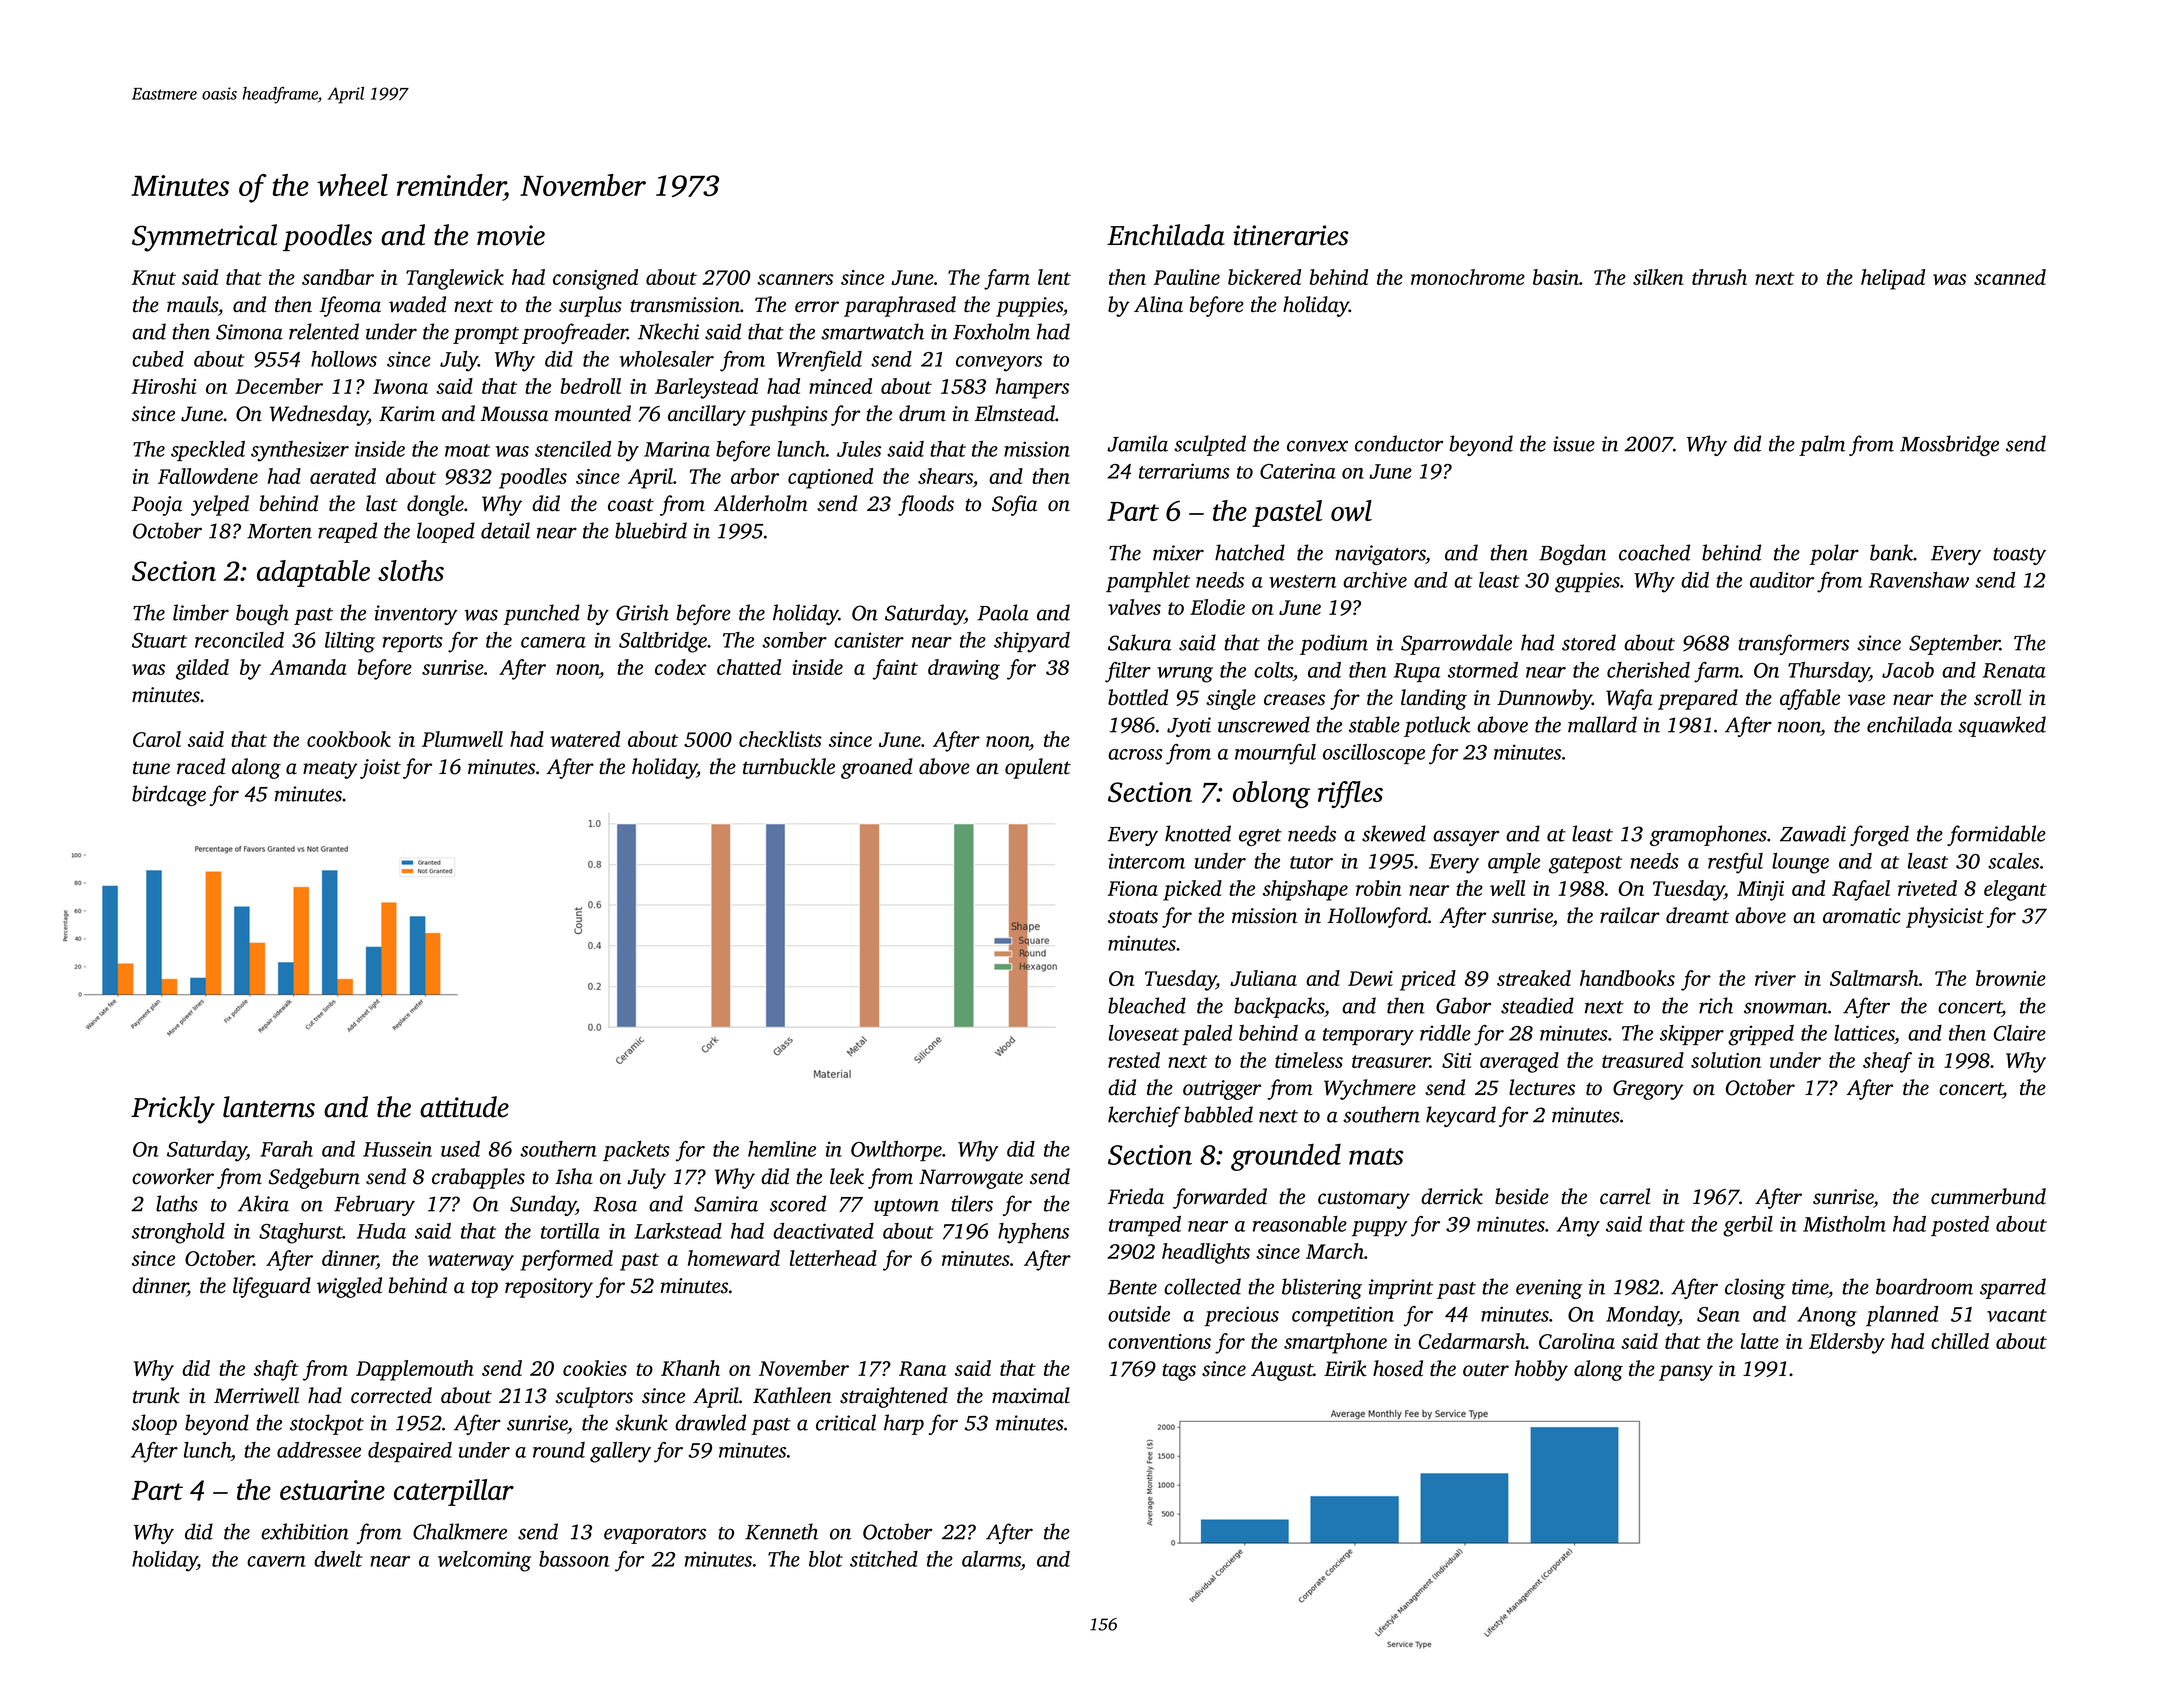  What do you see at coordinates (1032, 388) in the page?
I see `hampers` at bounding box center [1032, 388].
